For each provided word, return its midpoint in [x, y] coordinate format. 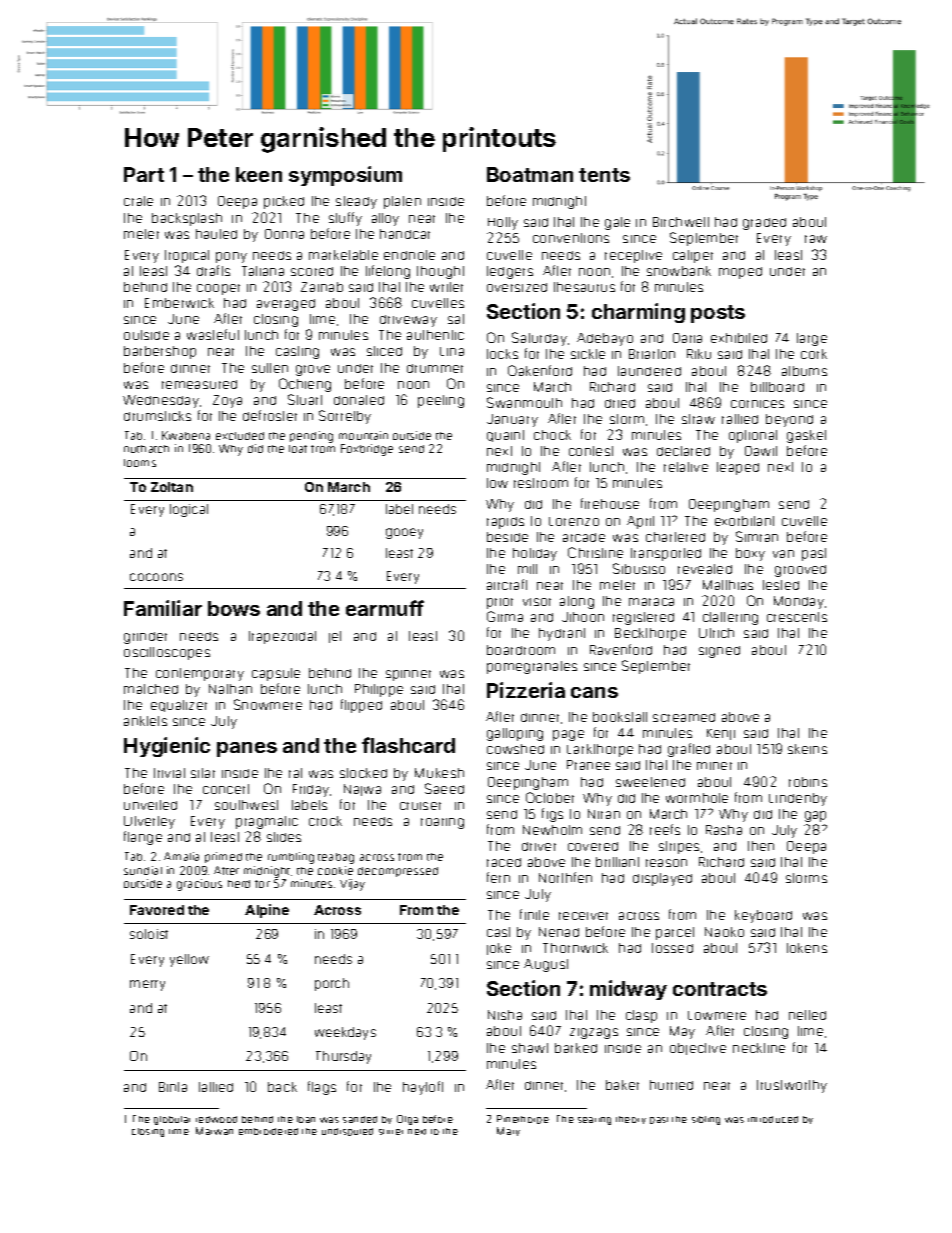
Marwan [214, 1131]
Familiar [163, 608]
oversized [517, 287]
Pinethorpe [523, 1119]
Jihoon [583, 617]
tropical [187, 256]
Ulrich [716, 633]
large [812, 339]
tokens [807, 948]
